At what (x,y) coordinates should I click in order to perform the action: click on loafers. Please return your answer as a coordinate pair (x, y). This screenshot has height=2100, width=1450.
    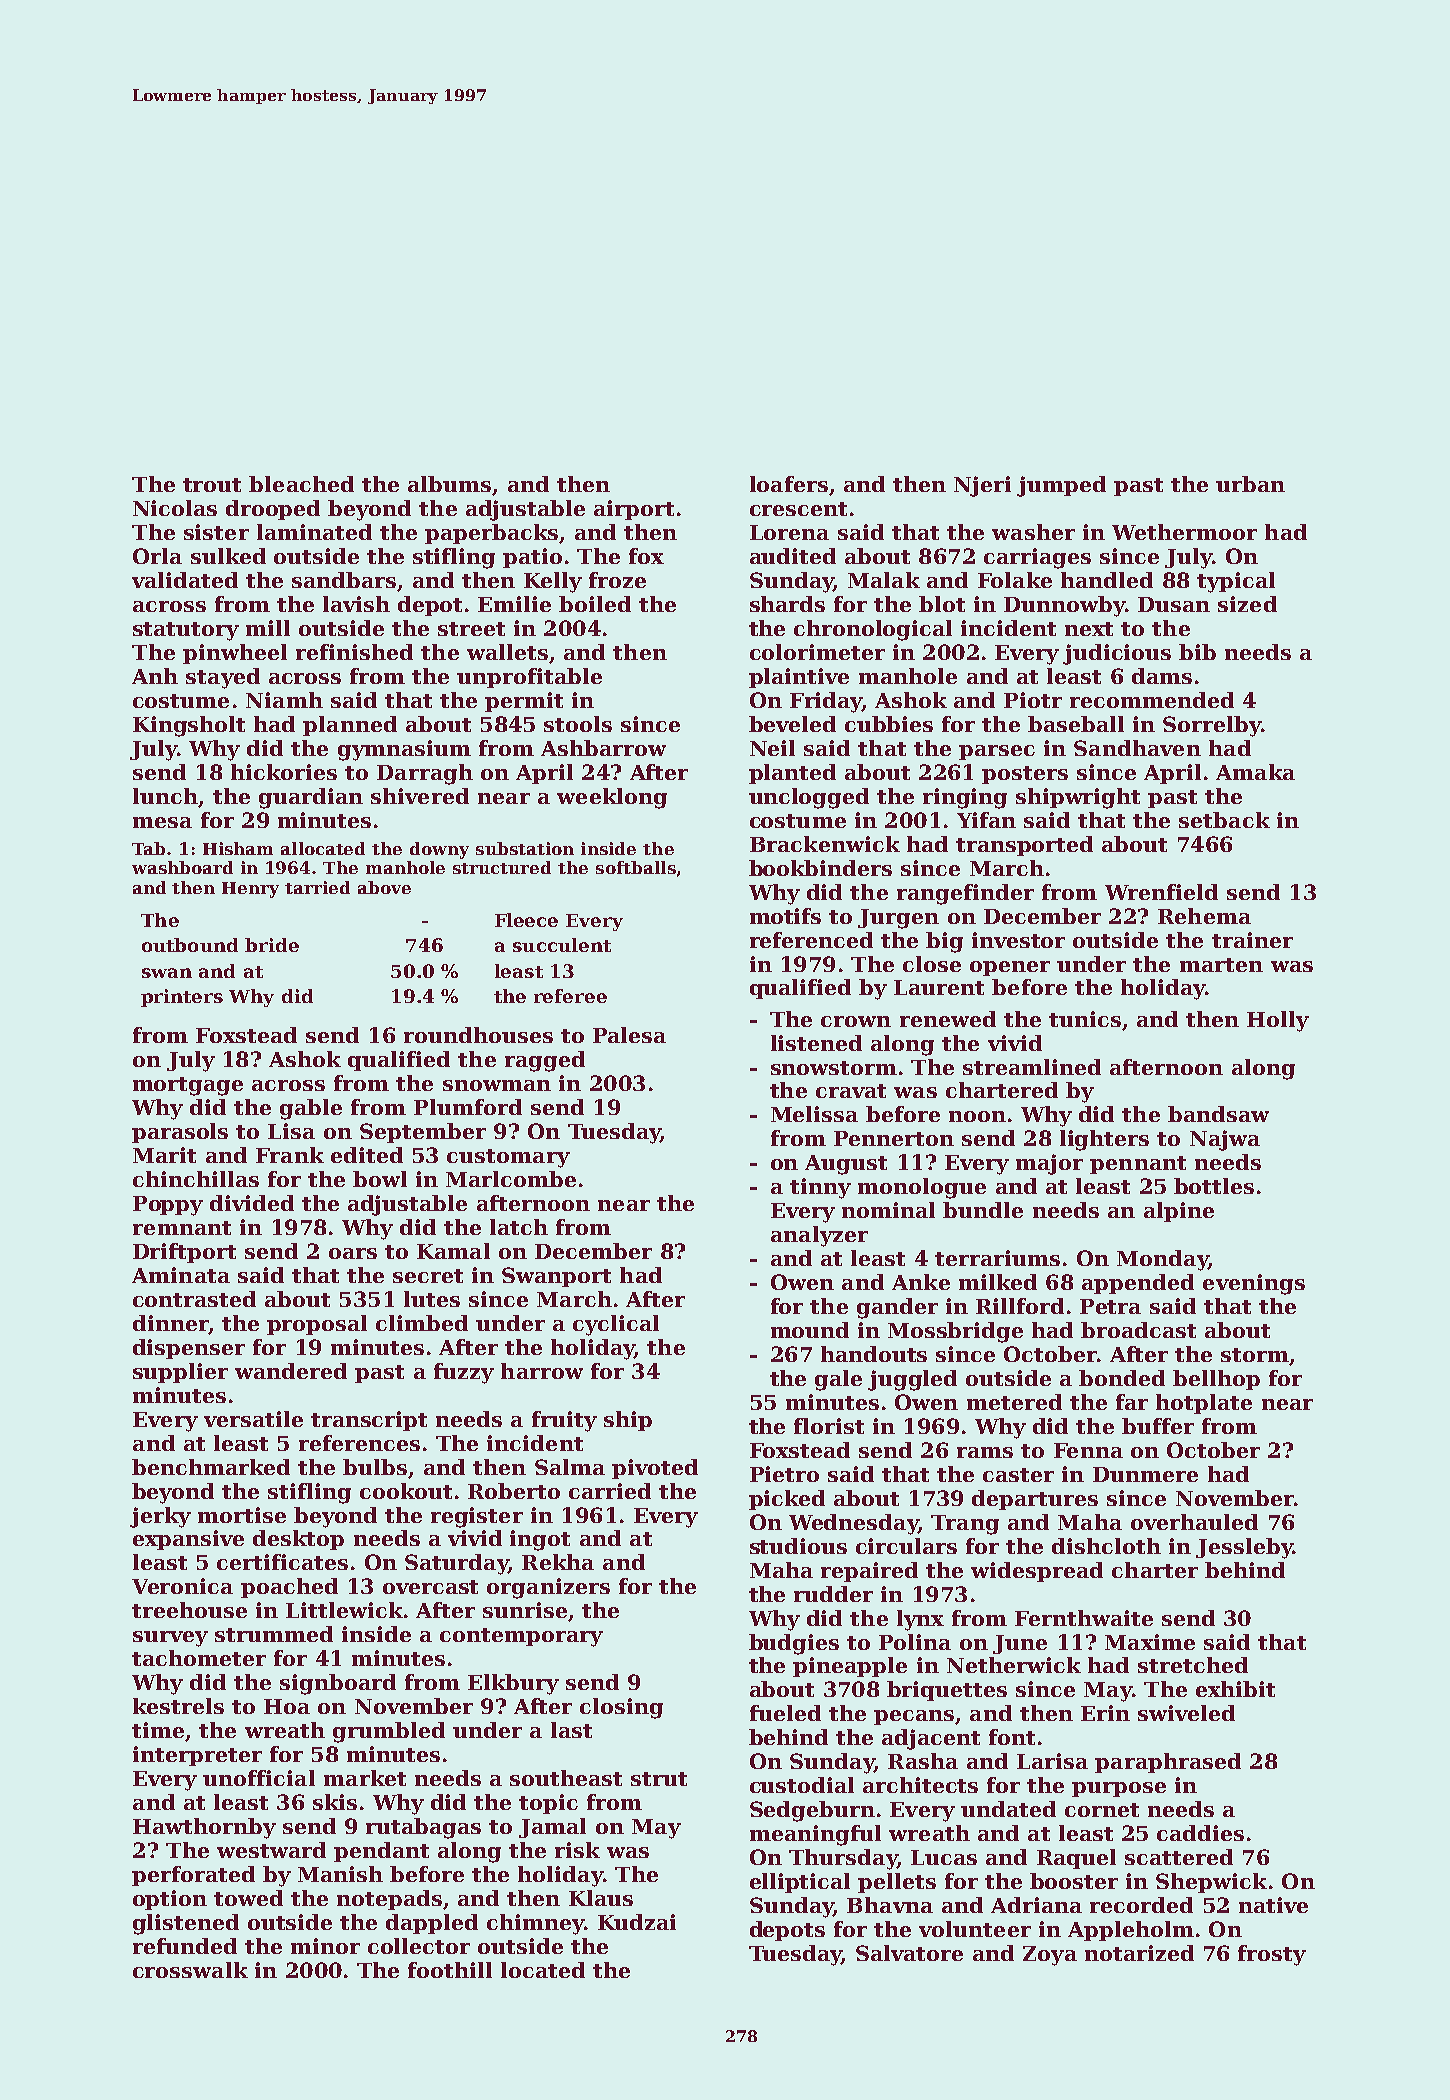
    Looking at the image, I should click on (789, 484).
